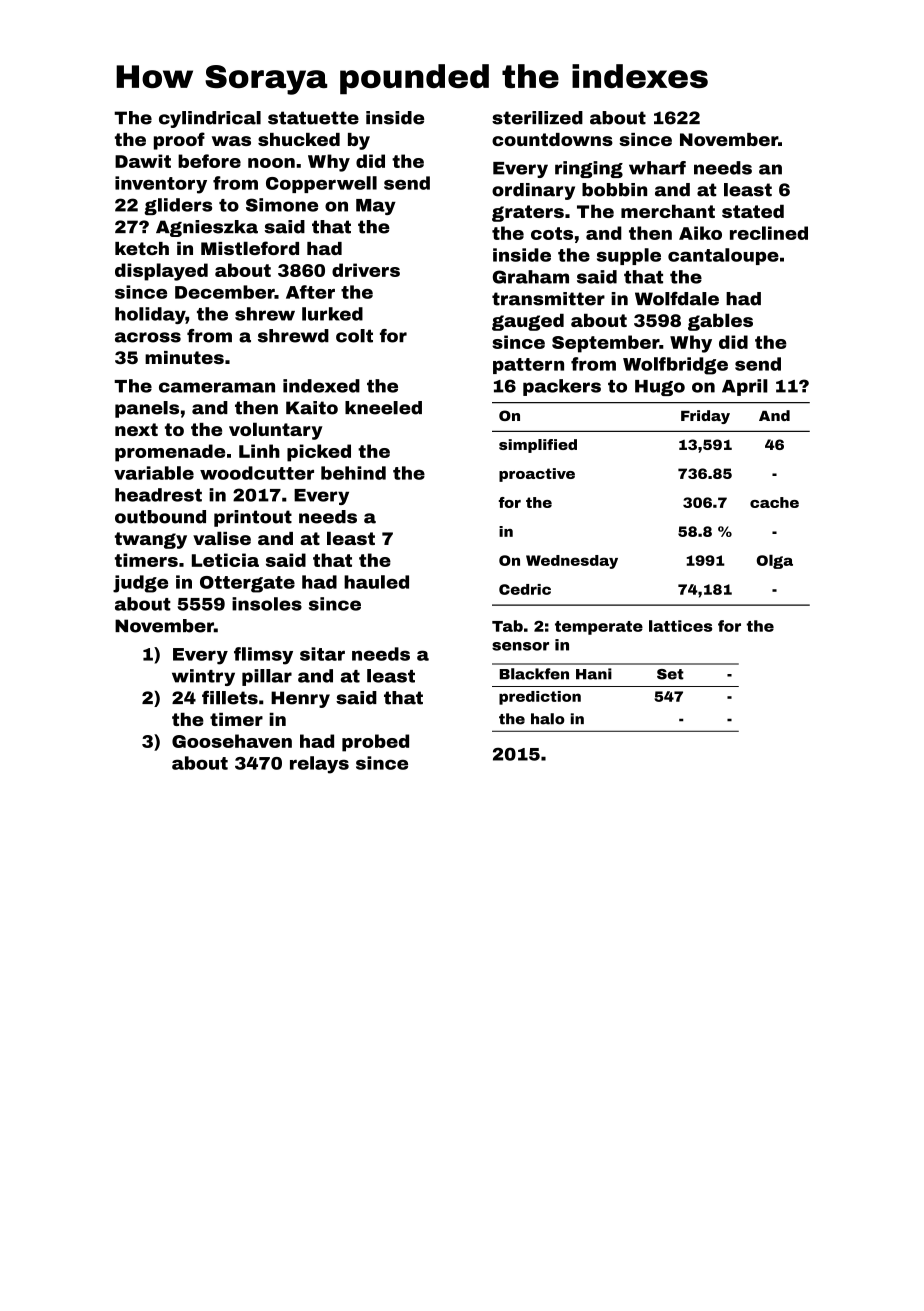 This screenshot has width=924, height=1311. Describe the element at coordinates (217, 387) in the screenshot. I see `cameraman` at that location.
